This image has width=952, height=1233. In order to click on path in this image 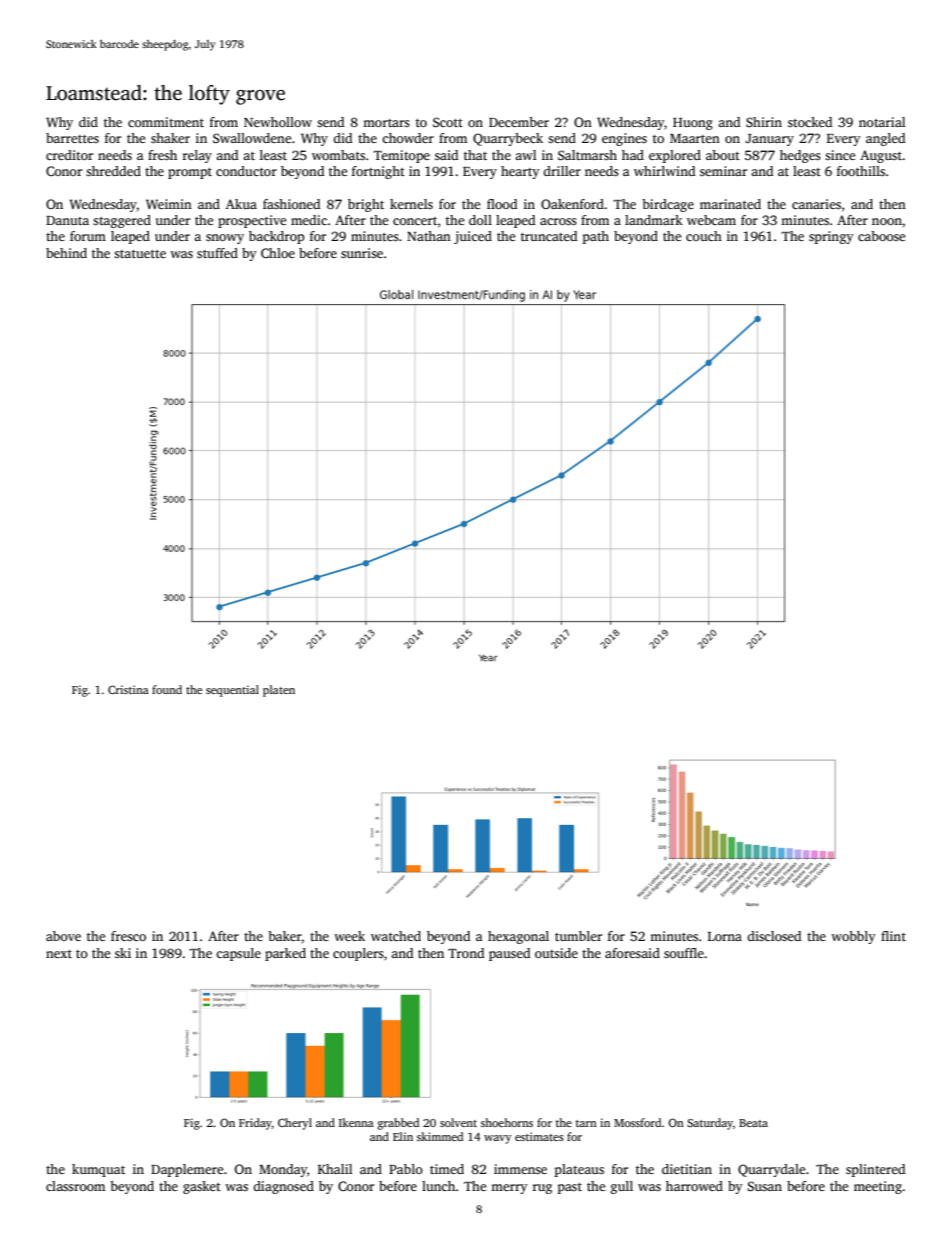, I will do `click(596, 237)`.
